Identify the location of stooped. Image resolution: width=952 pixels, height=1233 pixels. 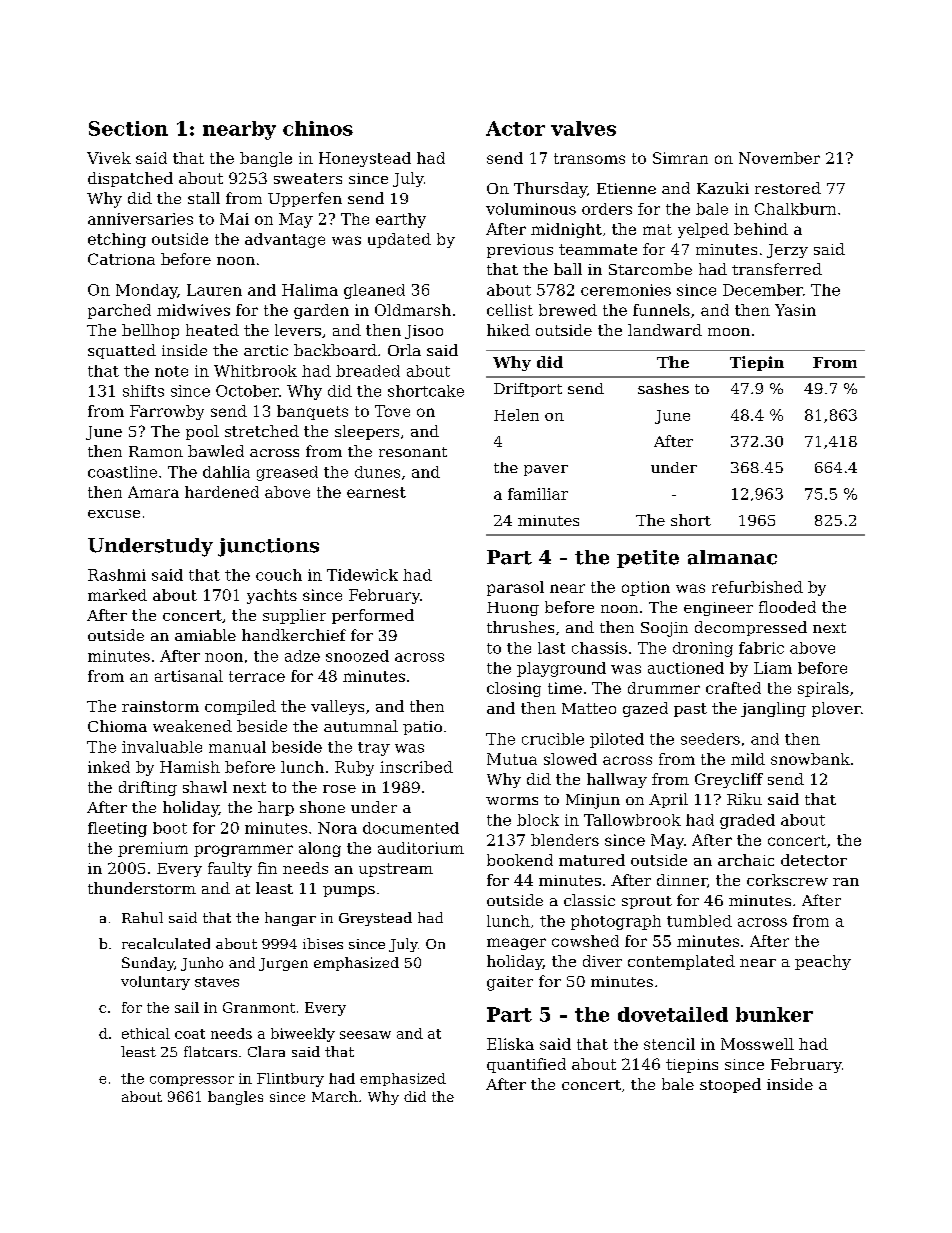
(730, 1085).
